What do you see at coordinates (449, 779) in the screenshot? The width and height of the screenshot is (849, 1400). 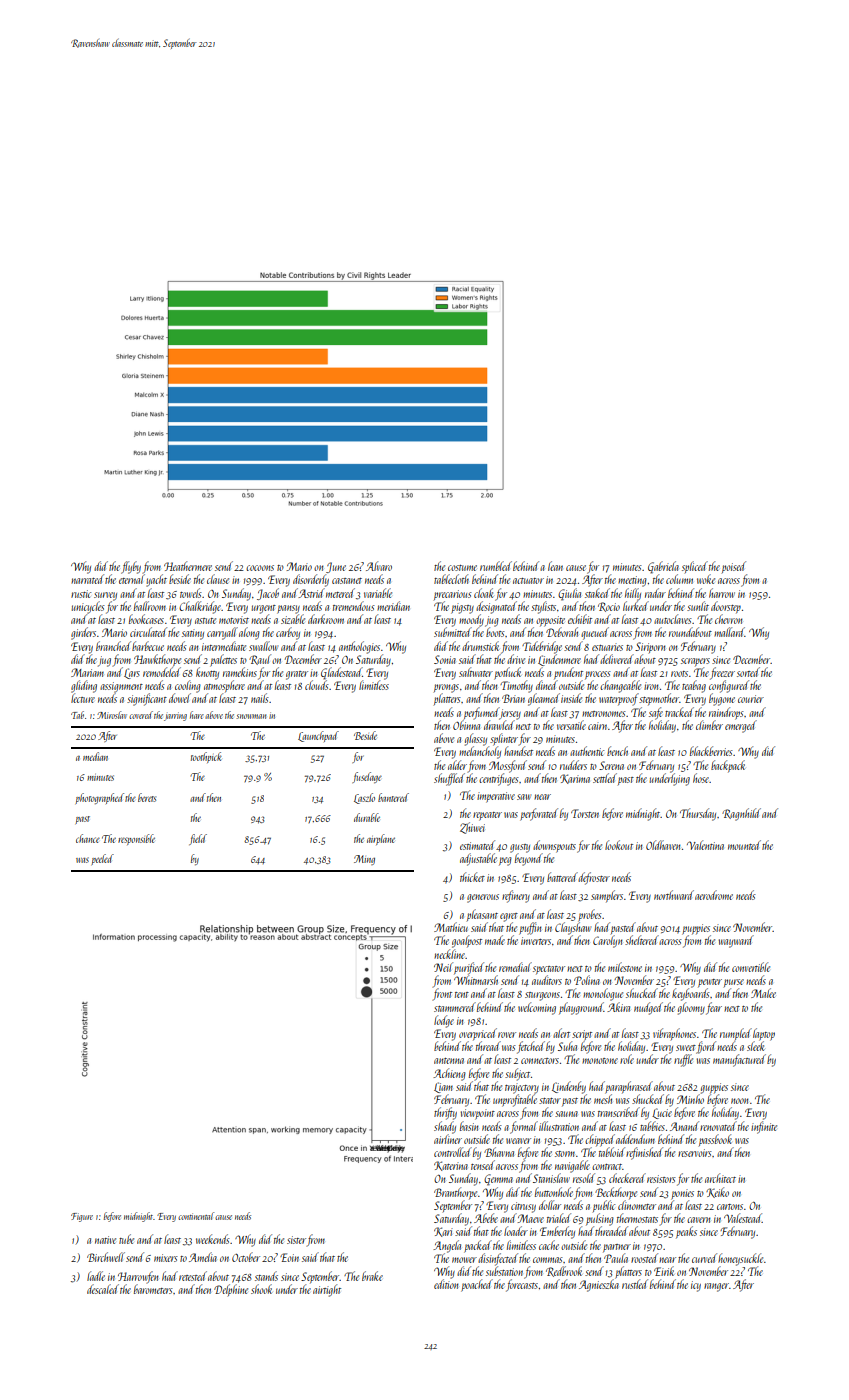 I see `shuffled` at bounding box center [449, 779].
